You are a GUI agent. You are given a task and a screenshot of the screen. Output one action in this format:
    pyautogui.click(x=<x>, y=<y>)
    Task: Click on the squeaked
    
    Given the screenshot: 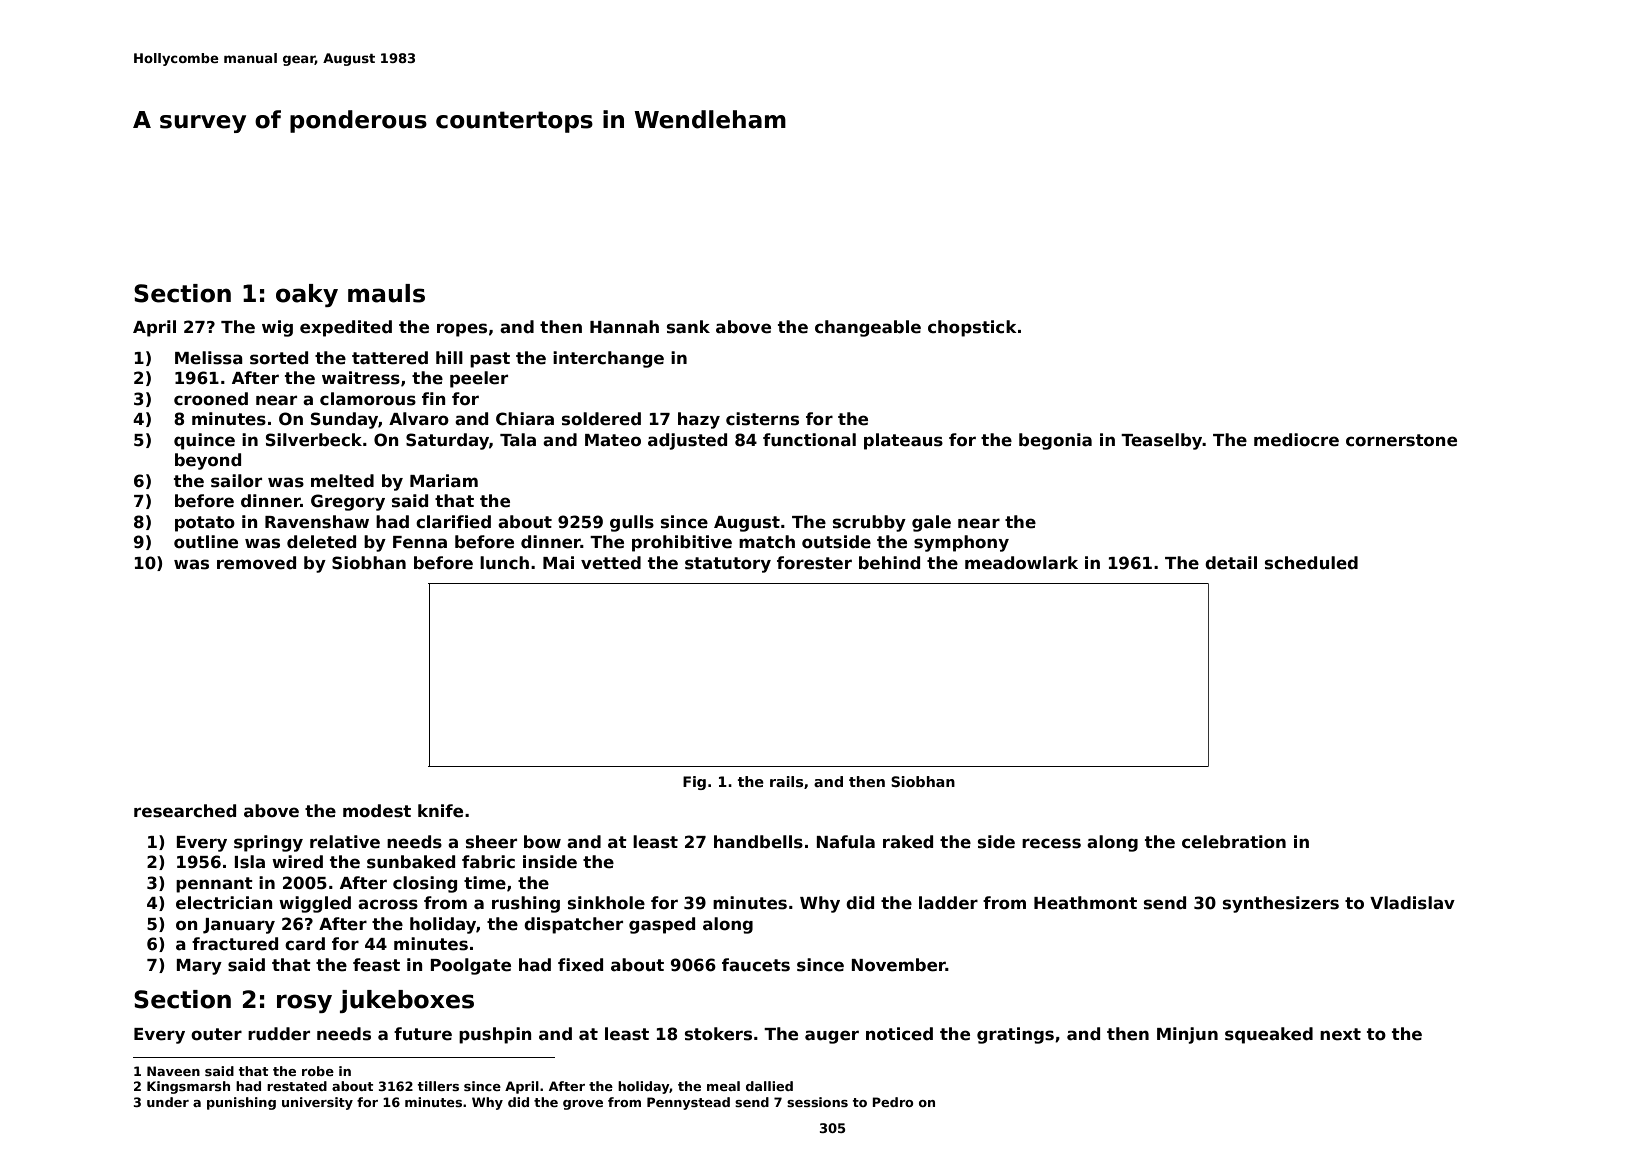 What is the action you would take?
    pyautogui.click(x=1269, y=1035)
